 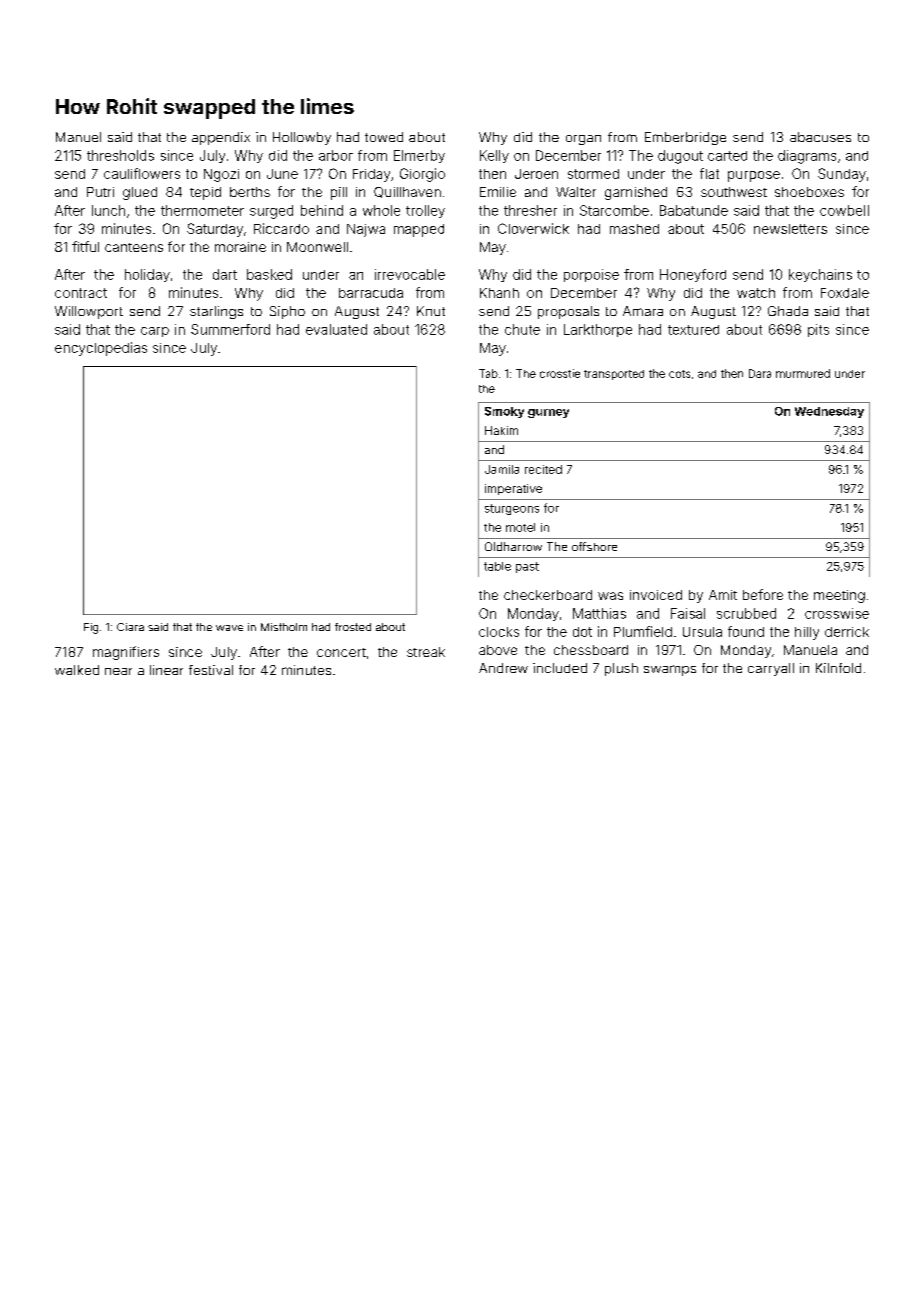 I want to click on watch, so click(x=756, y=293).
